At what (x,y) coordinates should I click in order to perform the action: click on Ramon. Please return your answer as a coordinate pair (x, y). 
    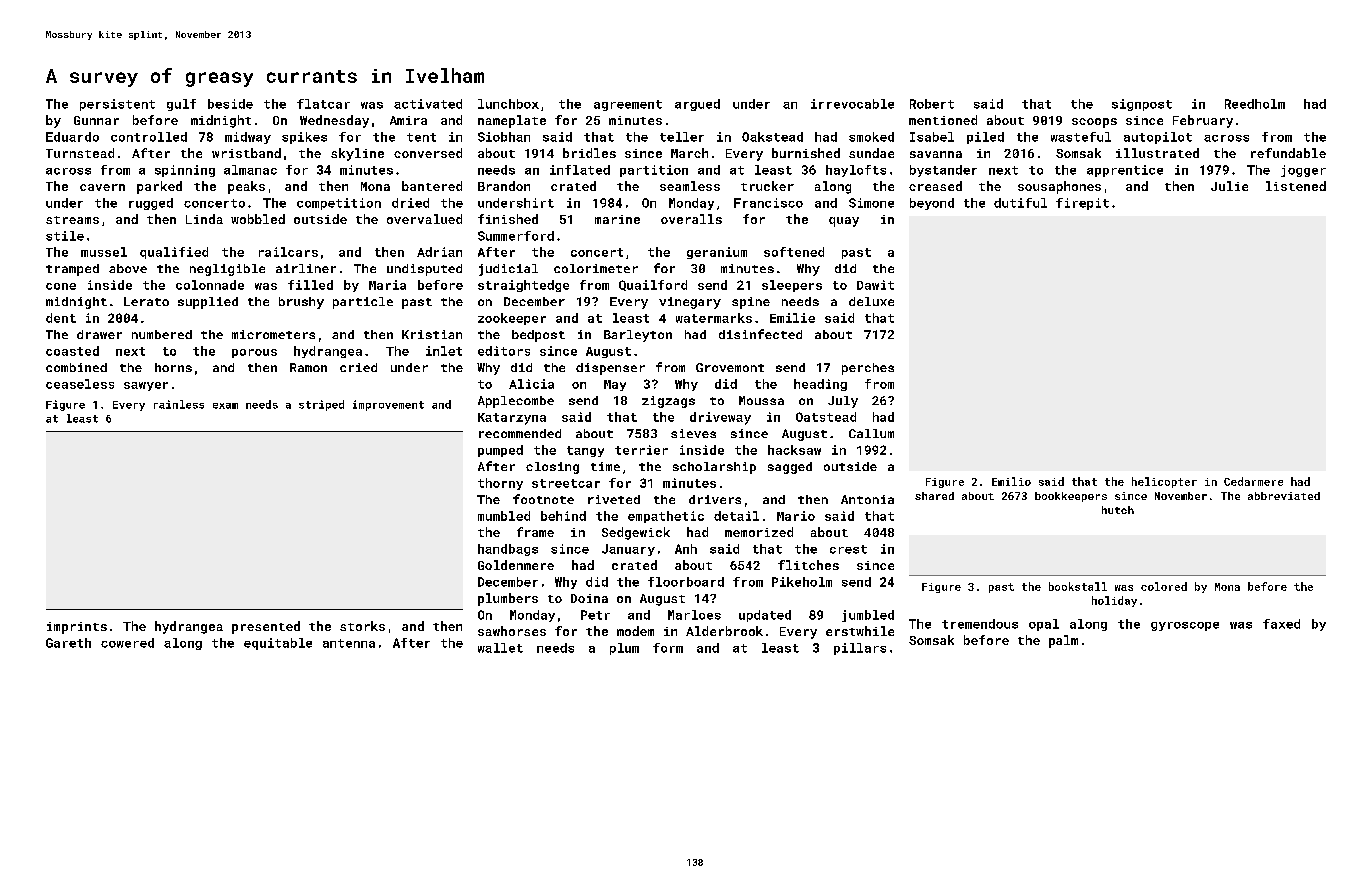
    Looking at the image, I should click on (308, 367).
